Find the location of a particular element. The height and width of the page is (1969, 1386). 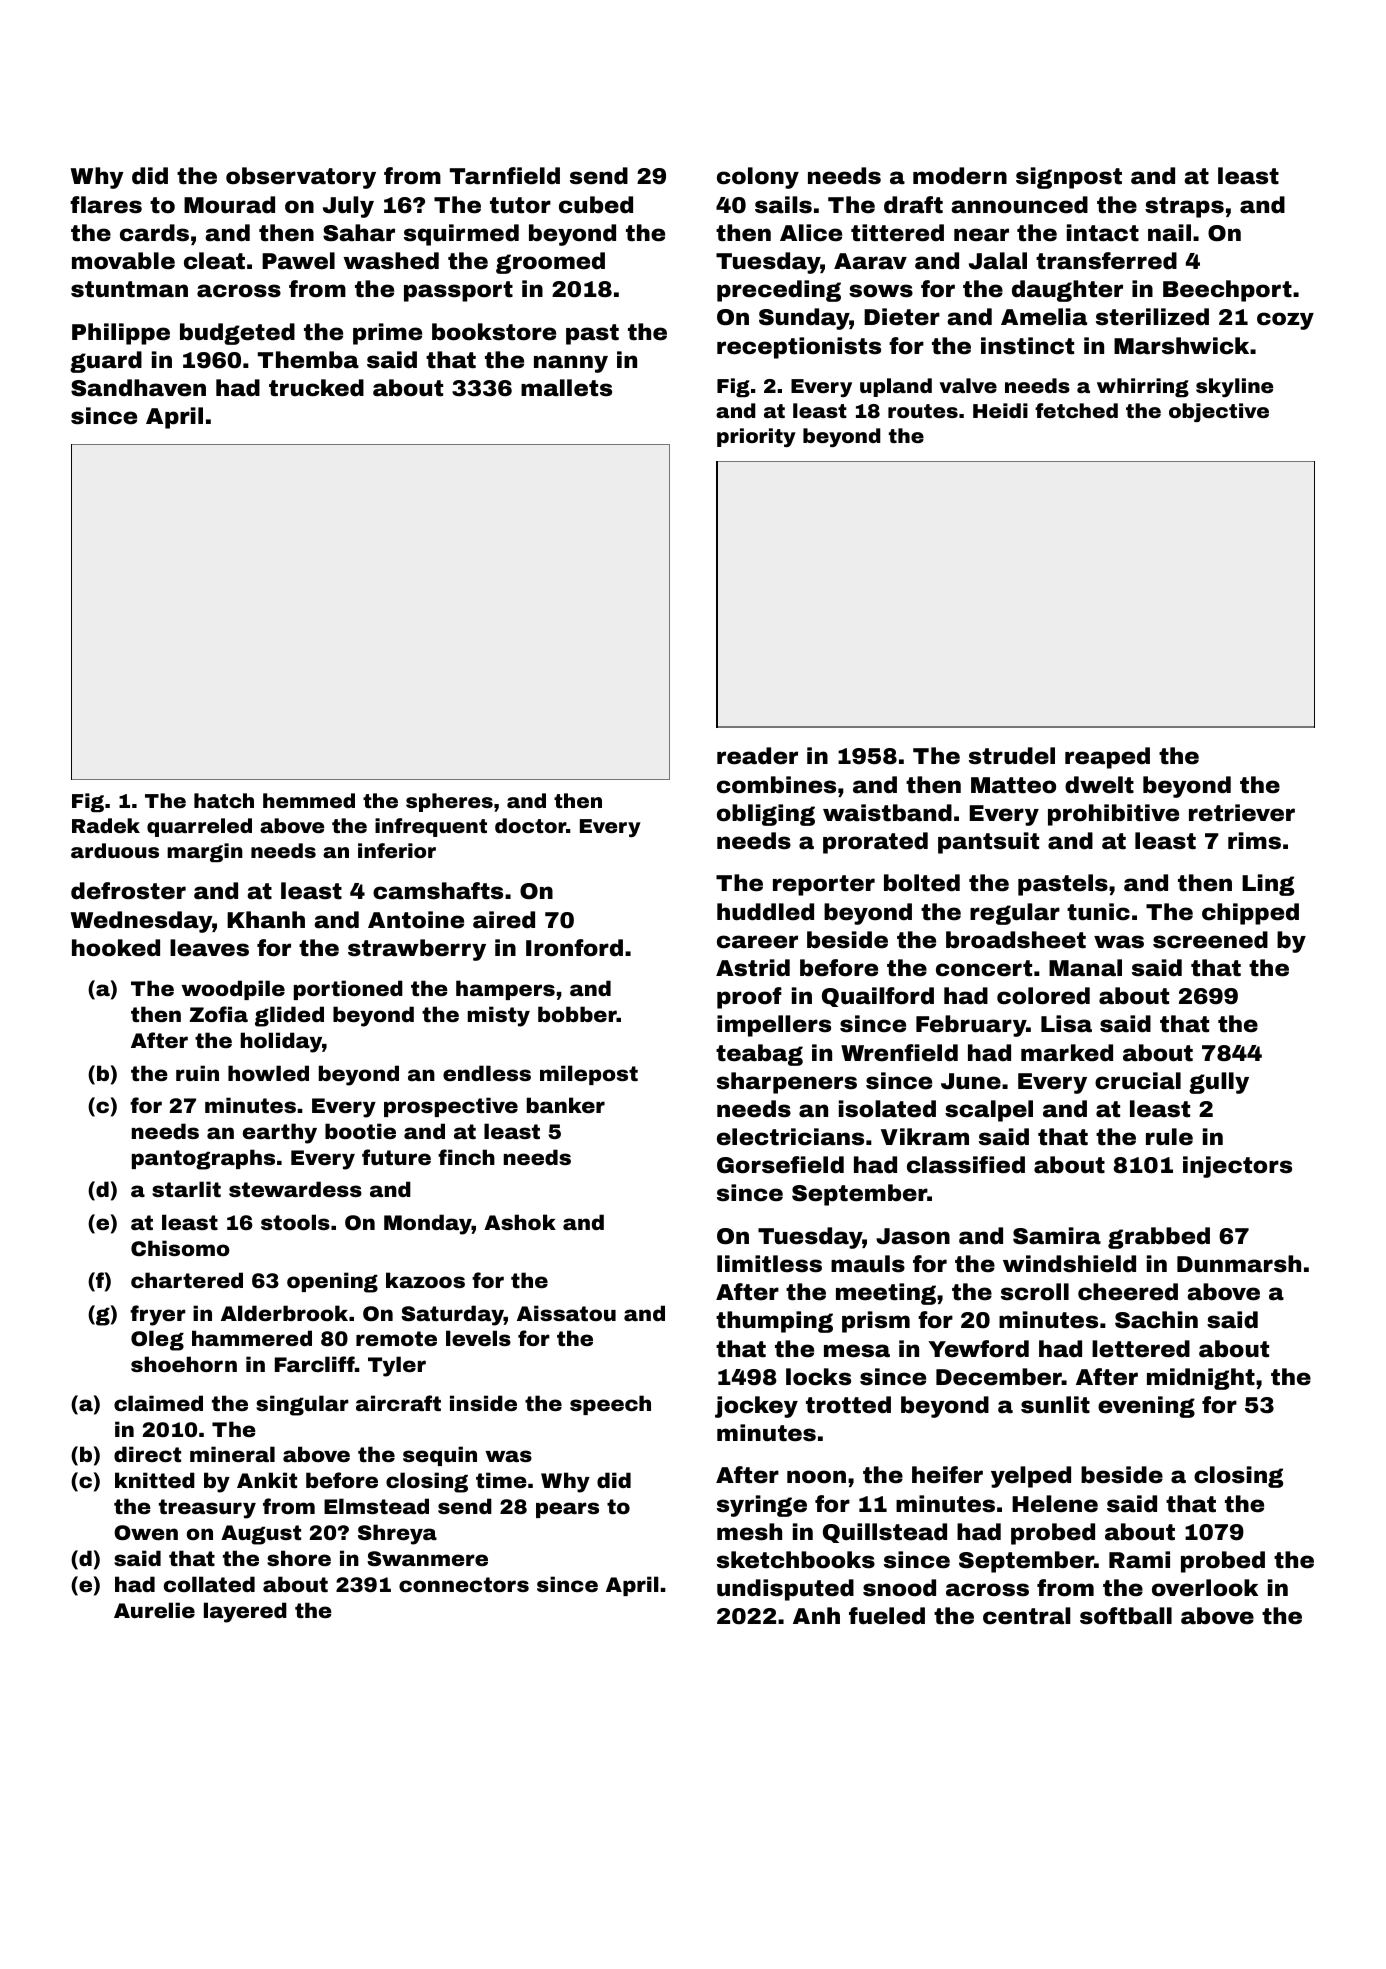

Shreya is located at coordinates (397, 1534).
